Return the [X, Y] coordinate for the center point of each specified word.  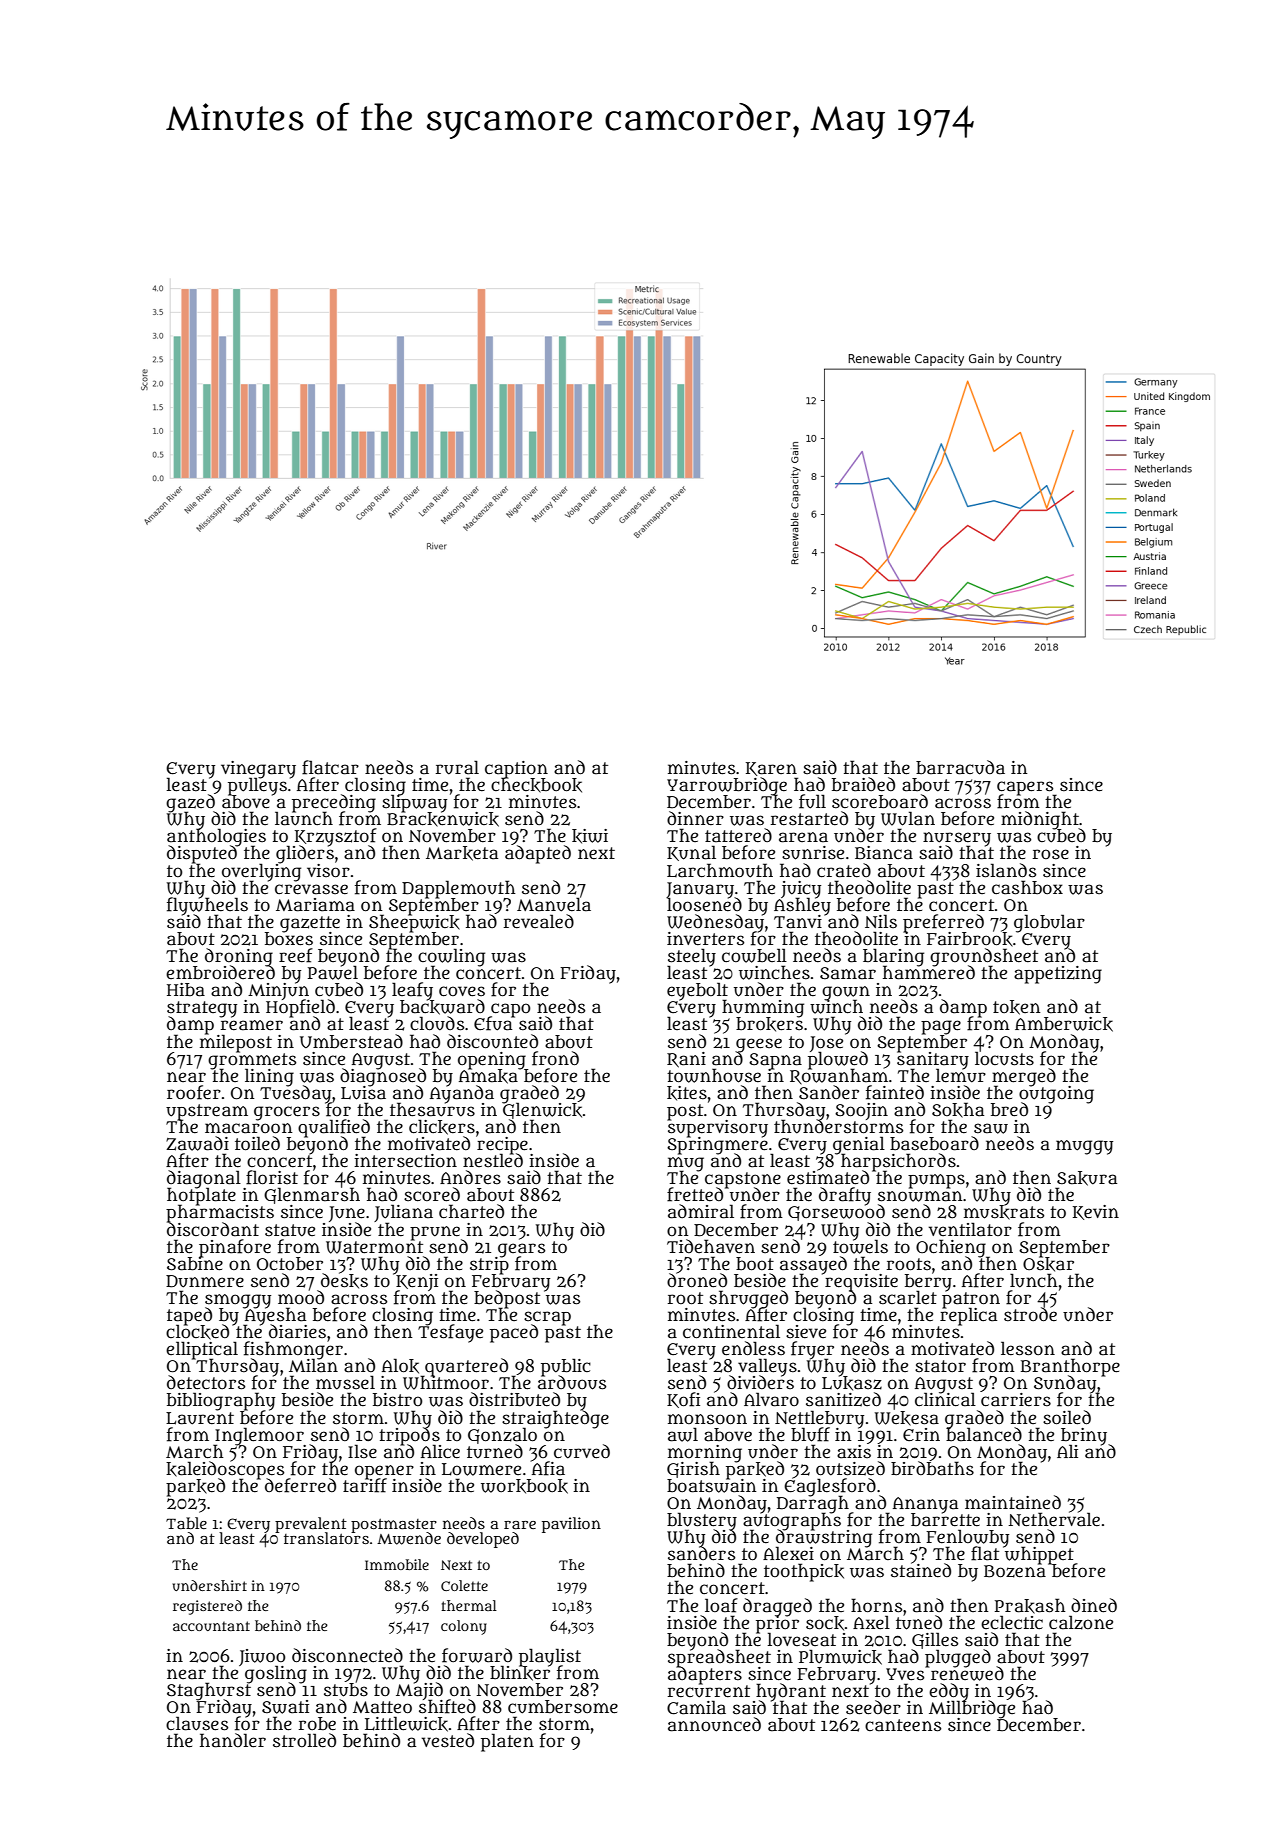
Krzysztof [336, 837]
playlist [550, 1657]
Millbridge [972, 1709]
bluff [810, 1434]
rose [1051, 854]
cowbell [754, 955]
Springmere [717, 1145]
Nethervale [1054, 1520]
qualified [334, 1128]
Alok [400, 1366]
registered [207, 1607]
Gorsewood [836, 1213]
